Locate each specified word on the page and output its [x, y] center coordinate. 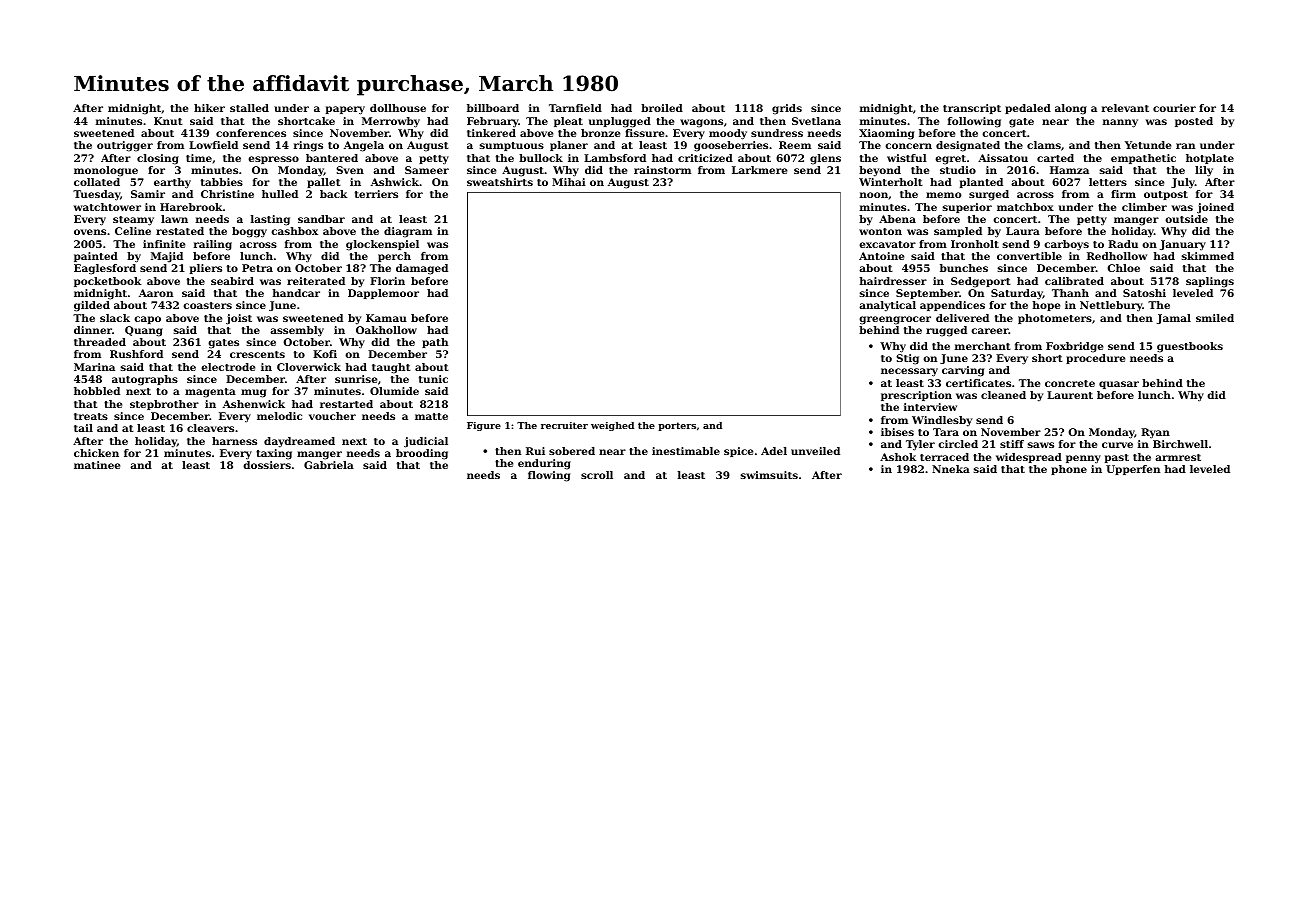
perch [394, 257]
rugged [946, 331]
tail [83, 428]
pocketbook [108, 282]
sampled [958, 232]
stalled [249, 108]
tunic [433, 379]
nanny [1120, 123]
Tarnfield [575, 108]
